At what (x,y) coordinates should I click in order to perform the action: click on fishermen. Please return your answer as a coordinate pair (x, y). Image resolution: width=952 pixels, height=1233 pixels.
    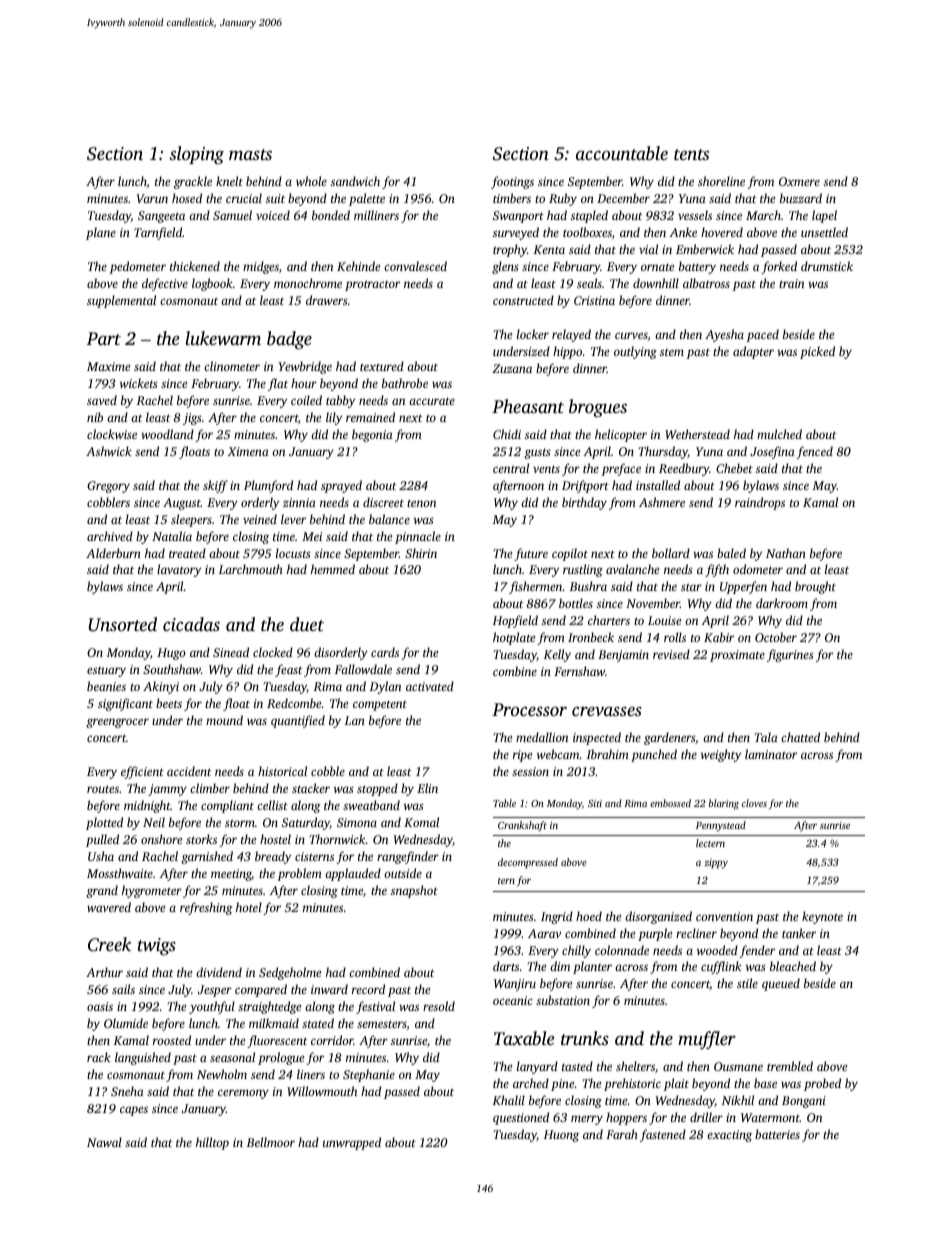
    Looking at the image, I should click on (535, 587).
